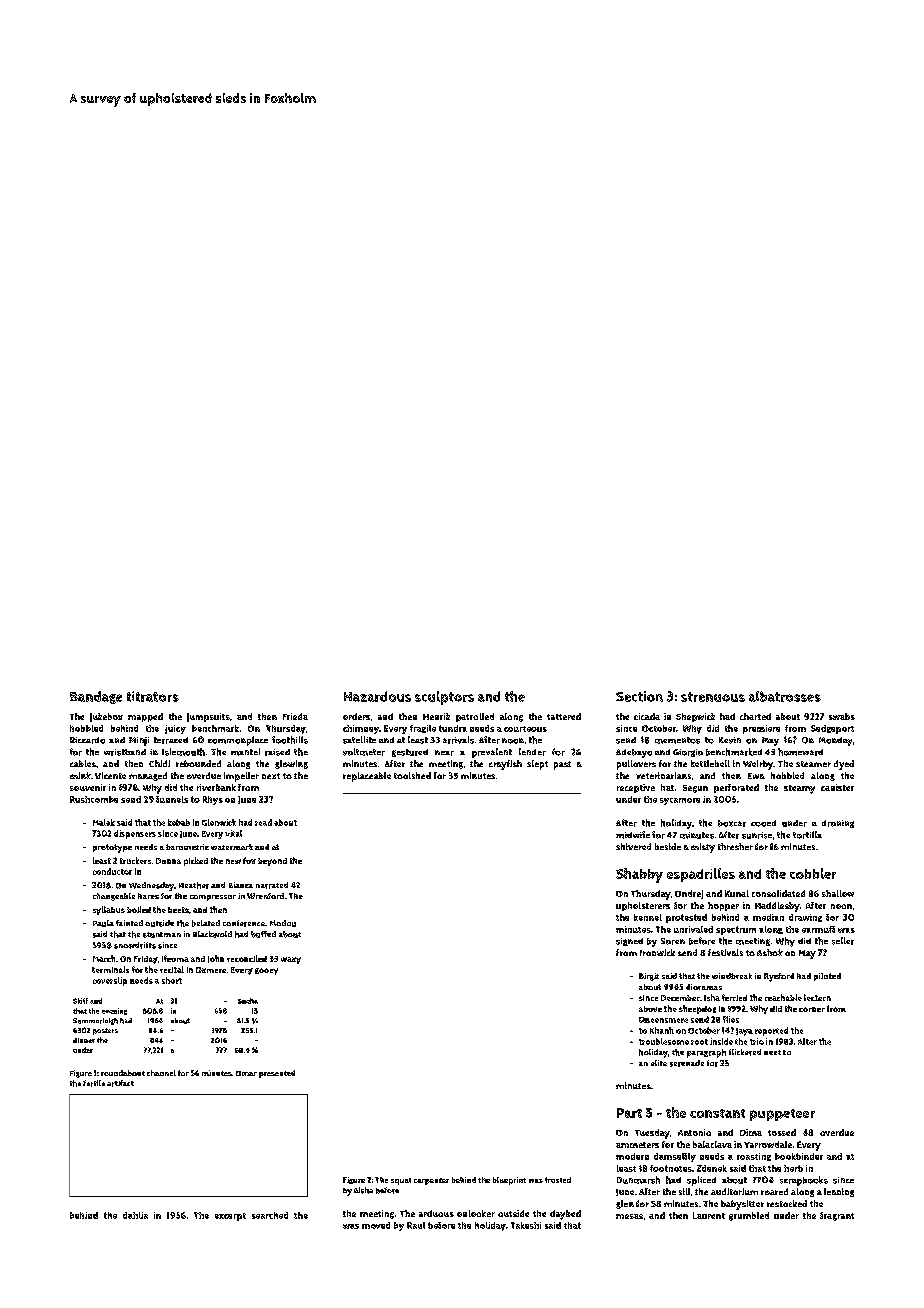  I want to click on Khanh, so click(662, 1030).
